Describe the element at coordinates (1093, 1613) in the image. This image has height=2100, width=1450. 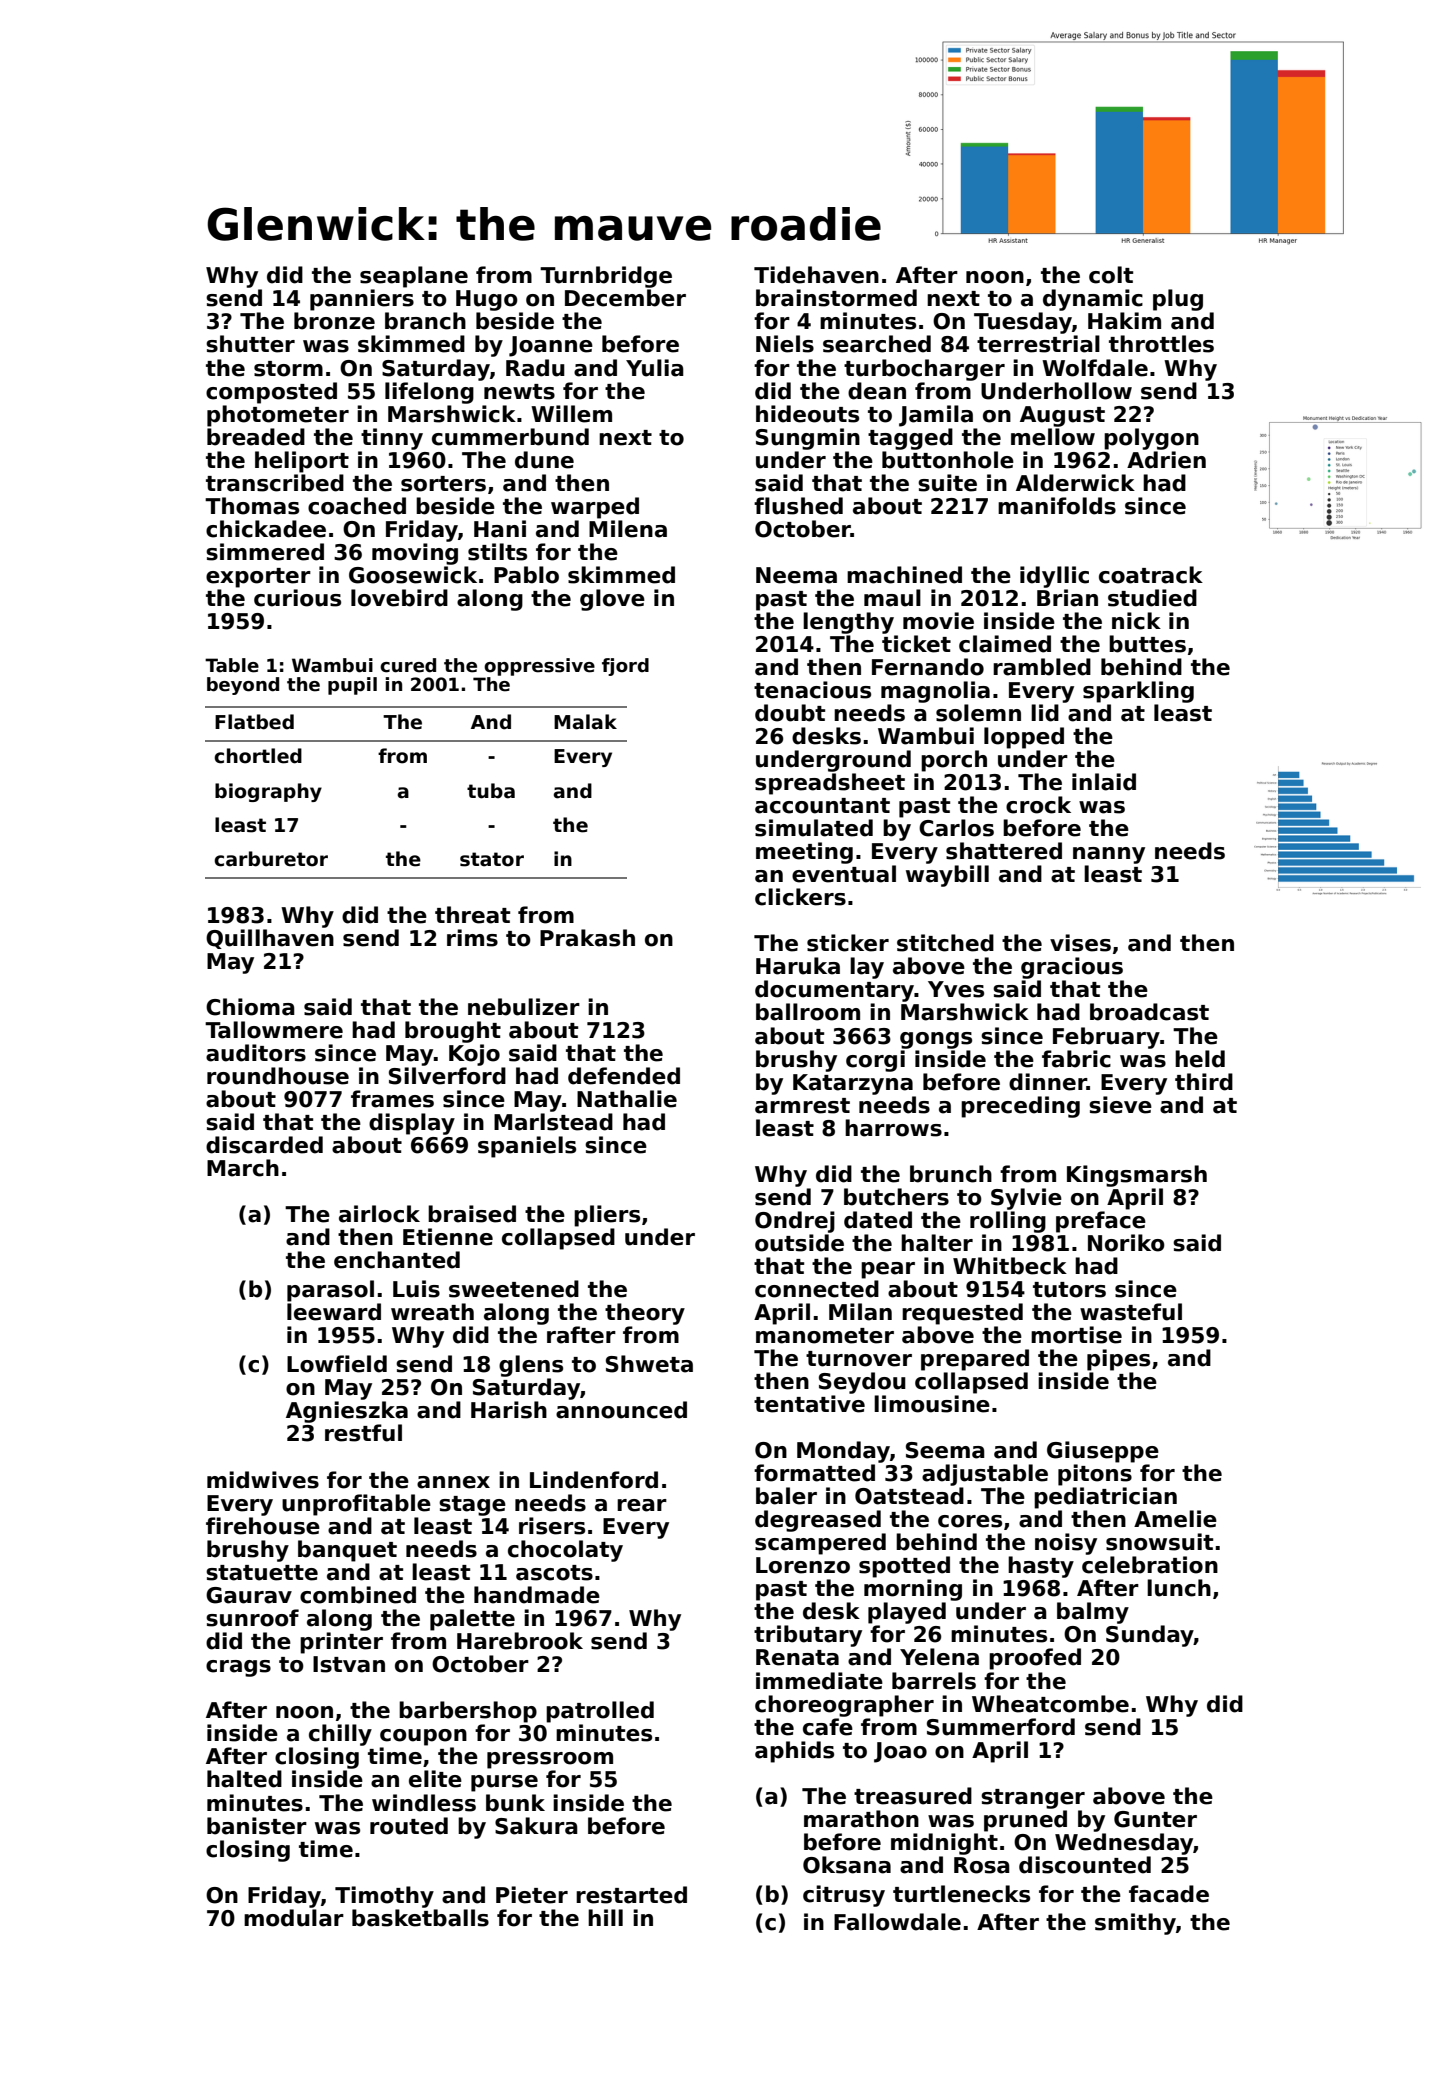
I see `balmy` at that location.
